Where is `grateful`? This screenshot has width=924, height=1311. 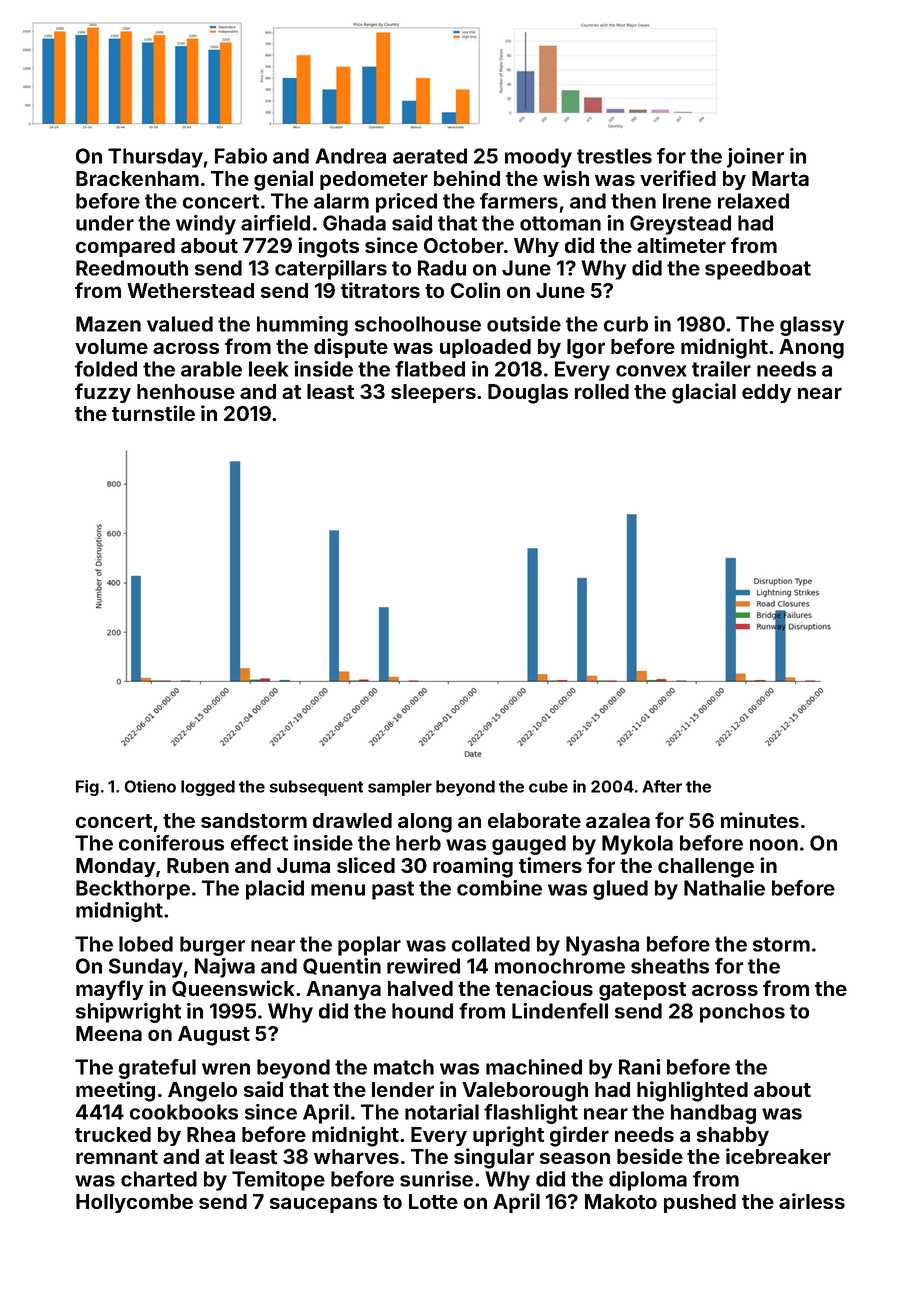
grateful is located at coordinates (157, 1069).
